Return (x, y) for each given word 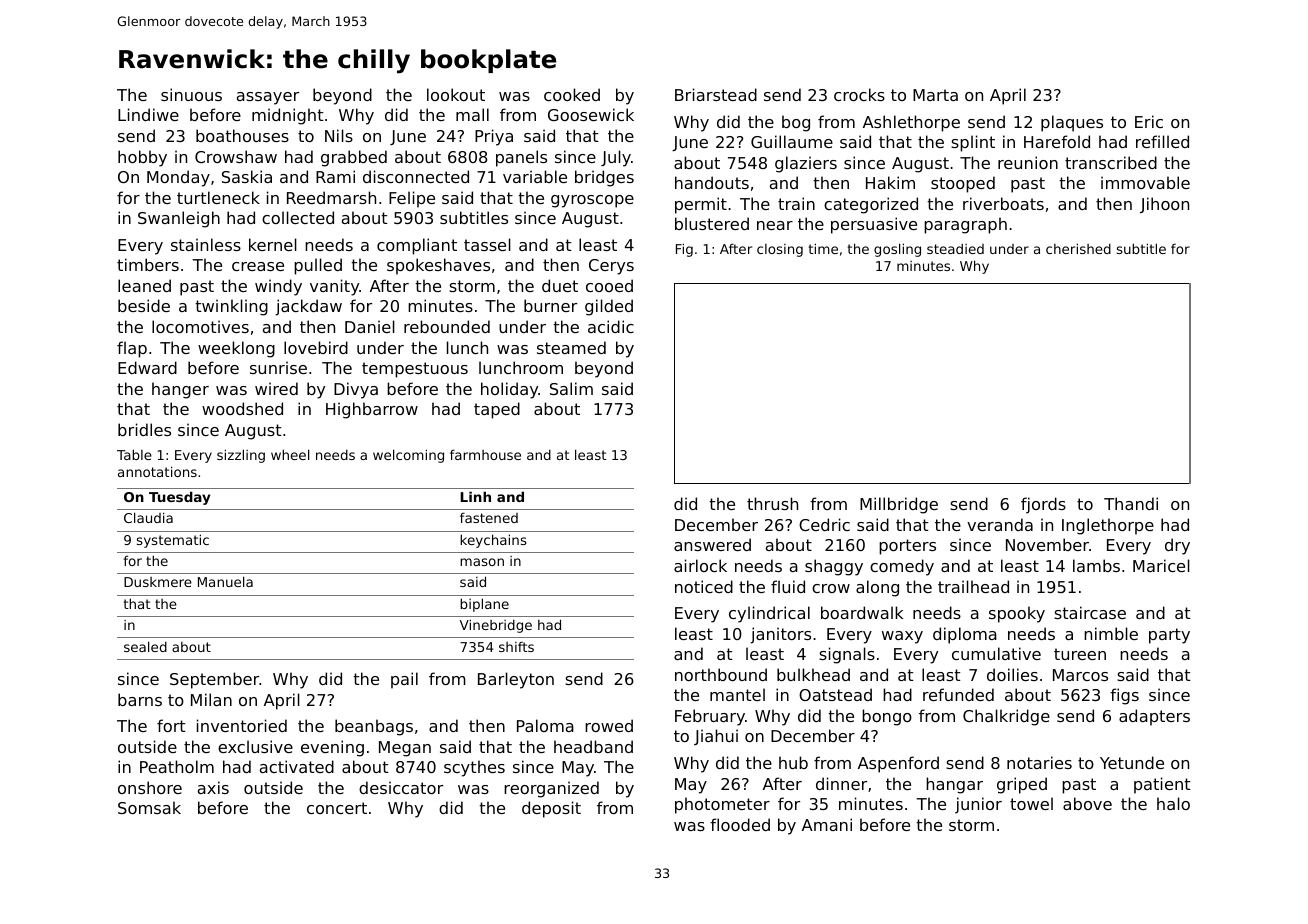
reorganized (551, 789)
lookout (456, 94)
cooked (572, 94)
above (1087, 803)
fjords (1043, 505)
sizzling (241, 456)
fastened (489, 517)
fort (171, 725)
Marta (935, 95)
